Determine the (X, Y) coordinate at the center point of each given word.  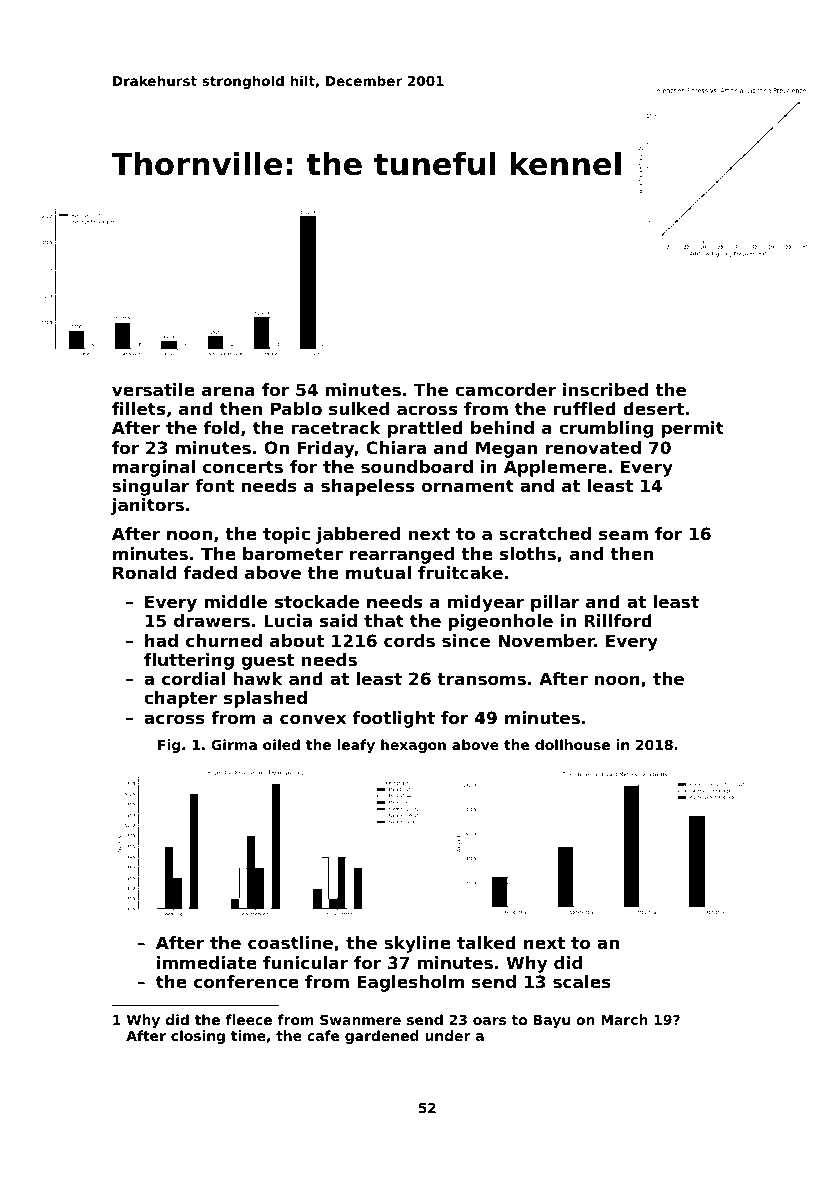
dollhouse (572, 744)
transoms (481, 679)
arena (228, 391)
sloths (528, 553)
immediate (207, 962)
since (466, 640)
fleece (249, 1019)
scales (582, 981)
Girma (234, 744)
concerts (243, 467)
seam (623, 535)
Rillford (618, 620)
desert (653, 408)
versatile (153, 389)
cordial (193, 678)
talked (486, 942)
